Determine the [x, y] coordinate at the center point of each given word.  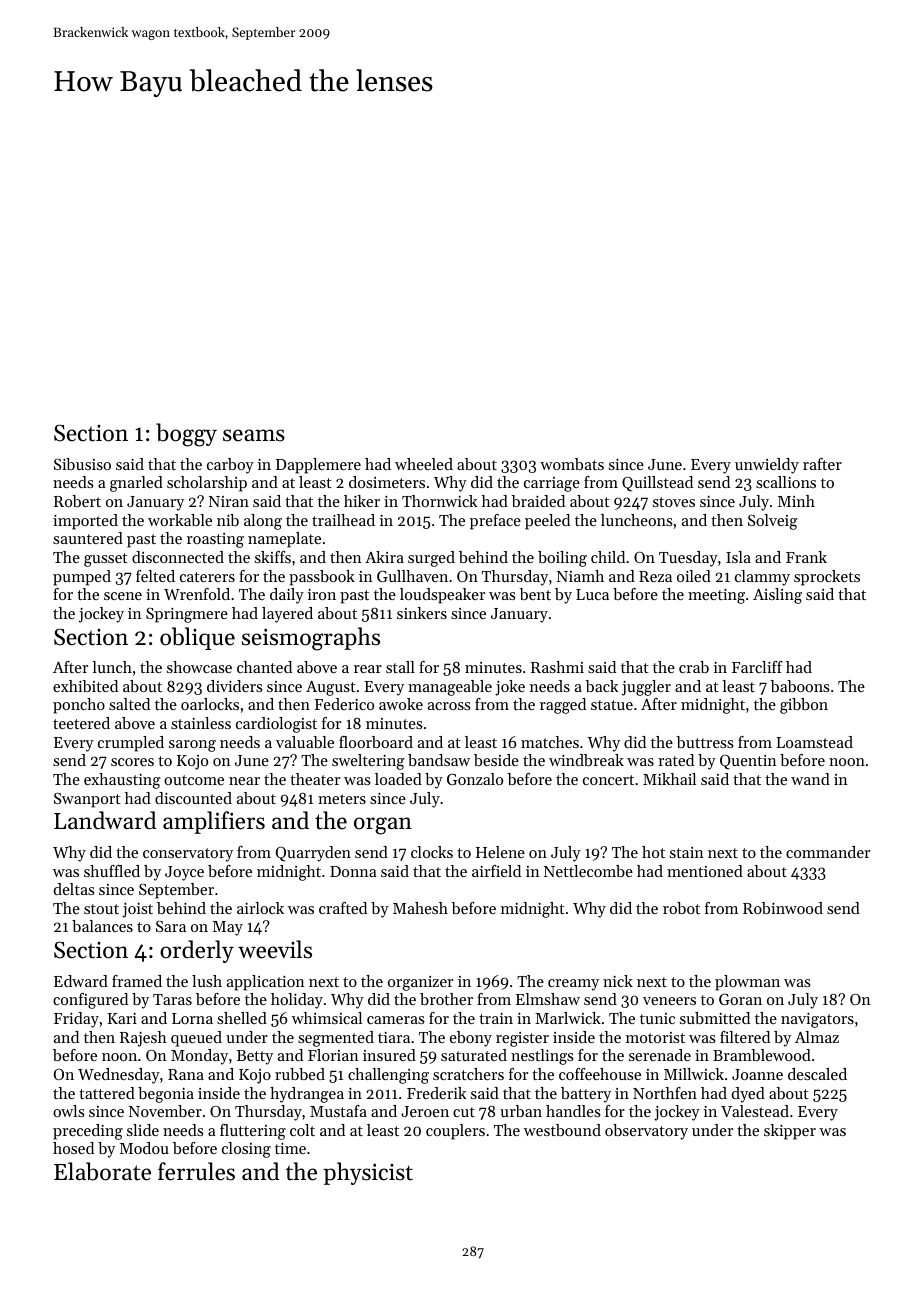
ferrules [196, 1171]
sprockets [827, 578]
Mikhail [669, 779]
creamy [573, 985]
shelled [242, 1018]
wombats [572, 464]
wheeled [424, 464]
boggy [186, 435]
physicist [368, 1173]
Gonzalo [475, 779]
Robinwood [783, 908]
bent [535, 594]
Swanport [87, 800]
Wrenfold [197, 594]
